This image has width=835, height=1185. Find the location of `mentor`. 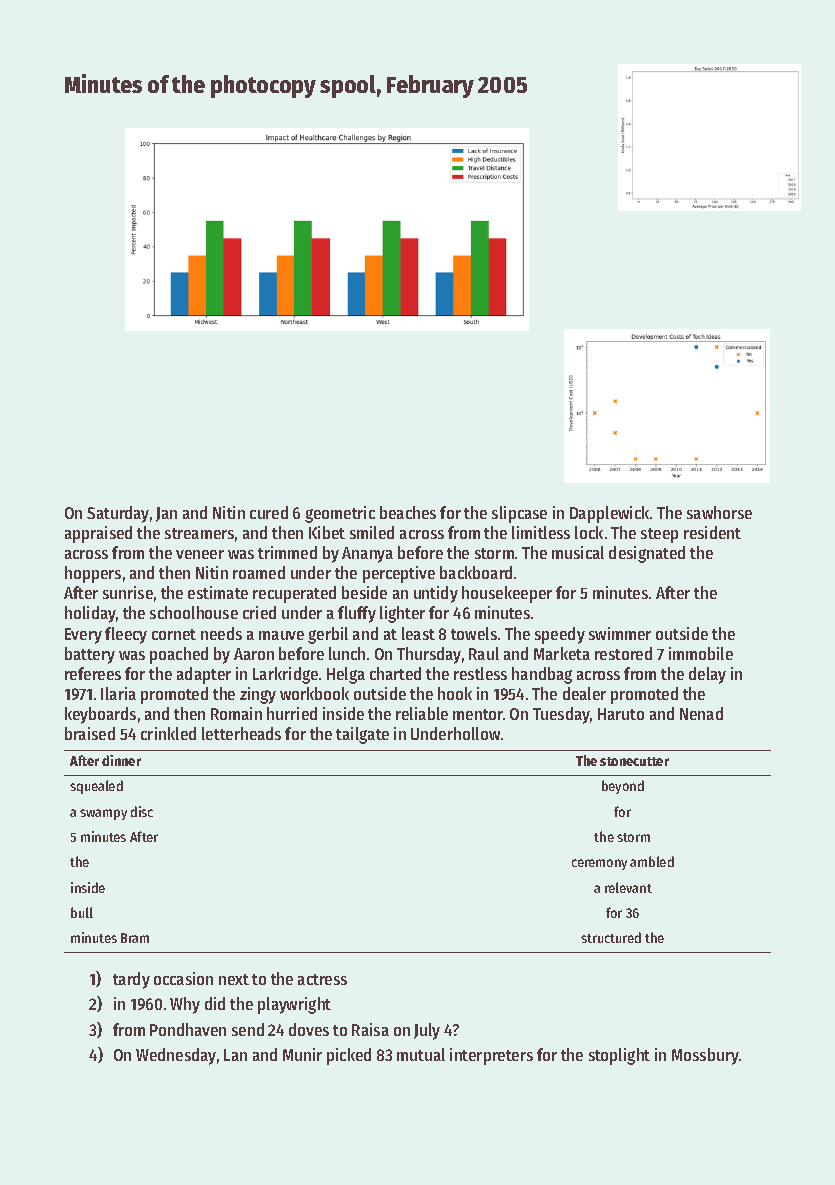

mentor is located at coordinates (478, 714).
